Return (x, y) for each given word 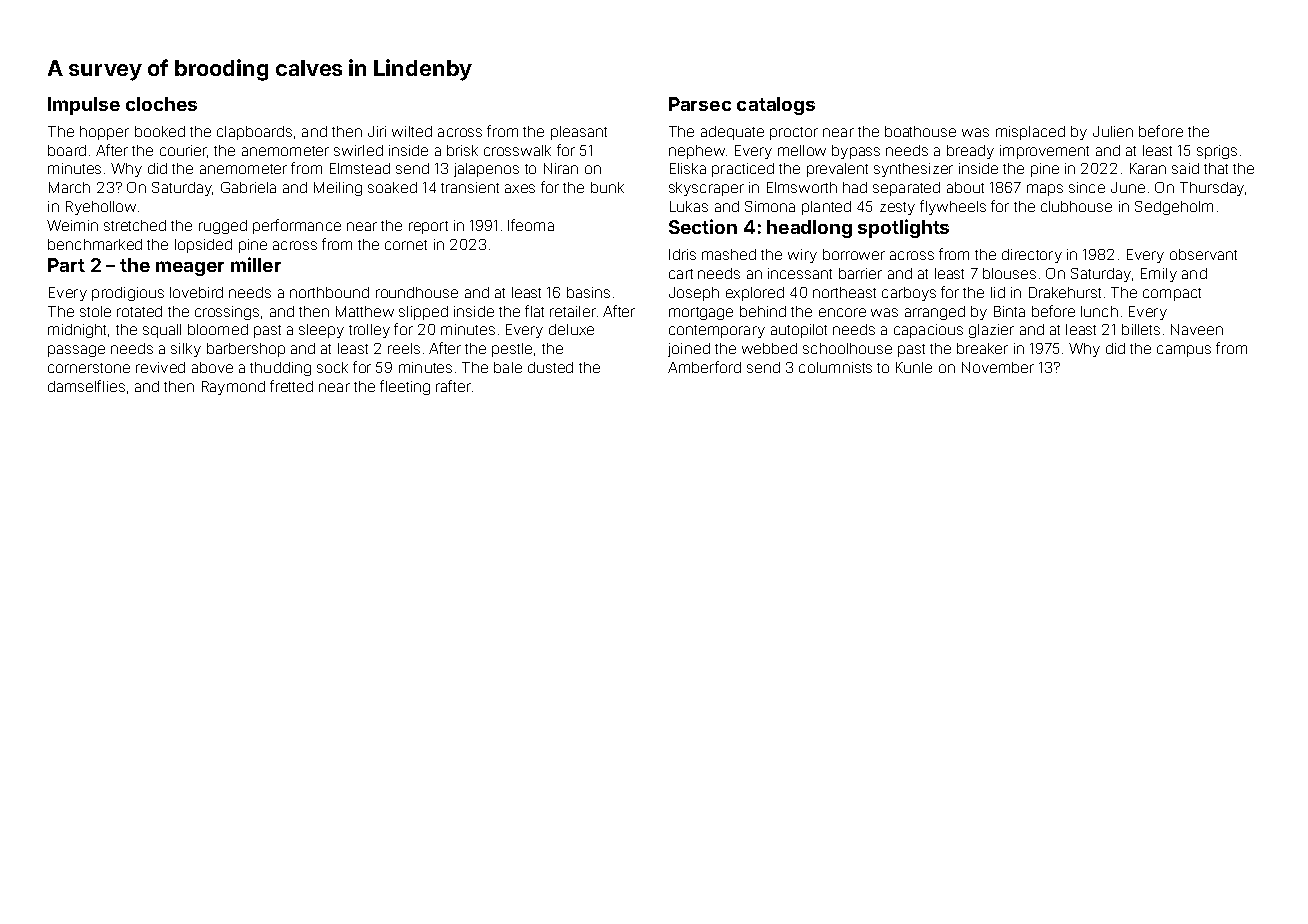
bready (970, 152)
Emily (1159, 275)
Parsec (700, 104)
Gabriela (248, 187)
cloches (161, 104)
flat (534, 311)
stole (95, 311)
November (998, 367)
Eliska (688, 168)
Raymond (233, 388)
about (965, 187)
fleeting (405, 387)
